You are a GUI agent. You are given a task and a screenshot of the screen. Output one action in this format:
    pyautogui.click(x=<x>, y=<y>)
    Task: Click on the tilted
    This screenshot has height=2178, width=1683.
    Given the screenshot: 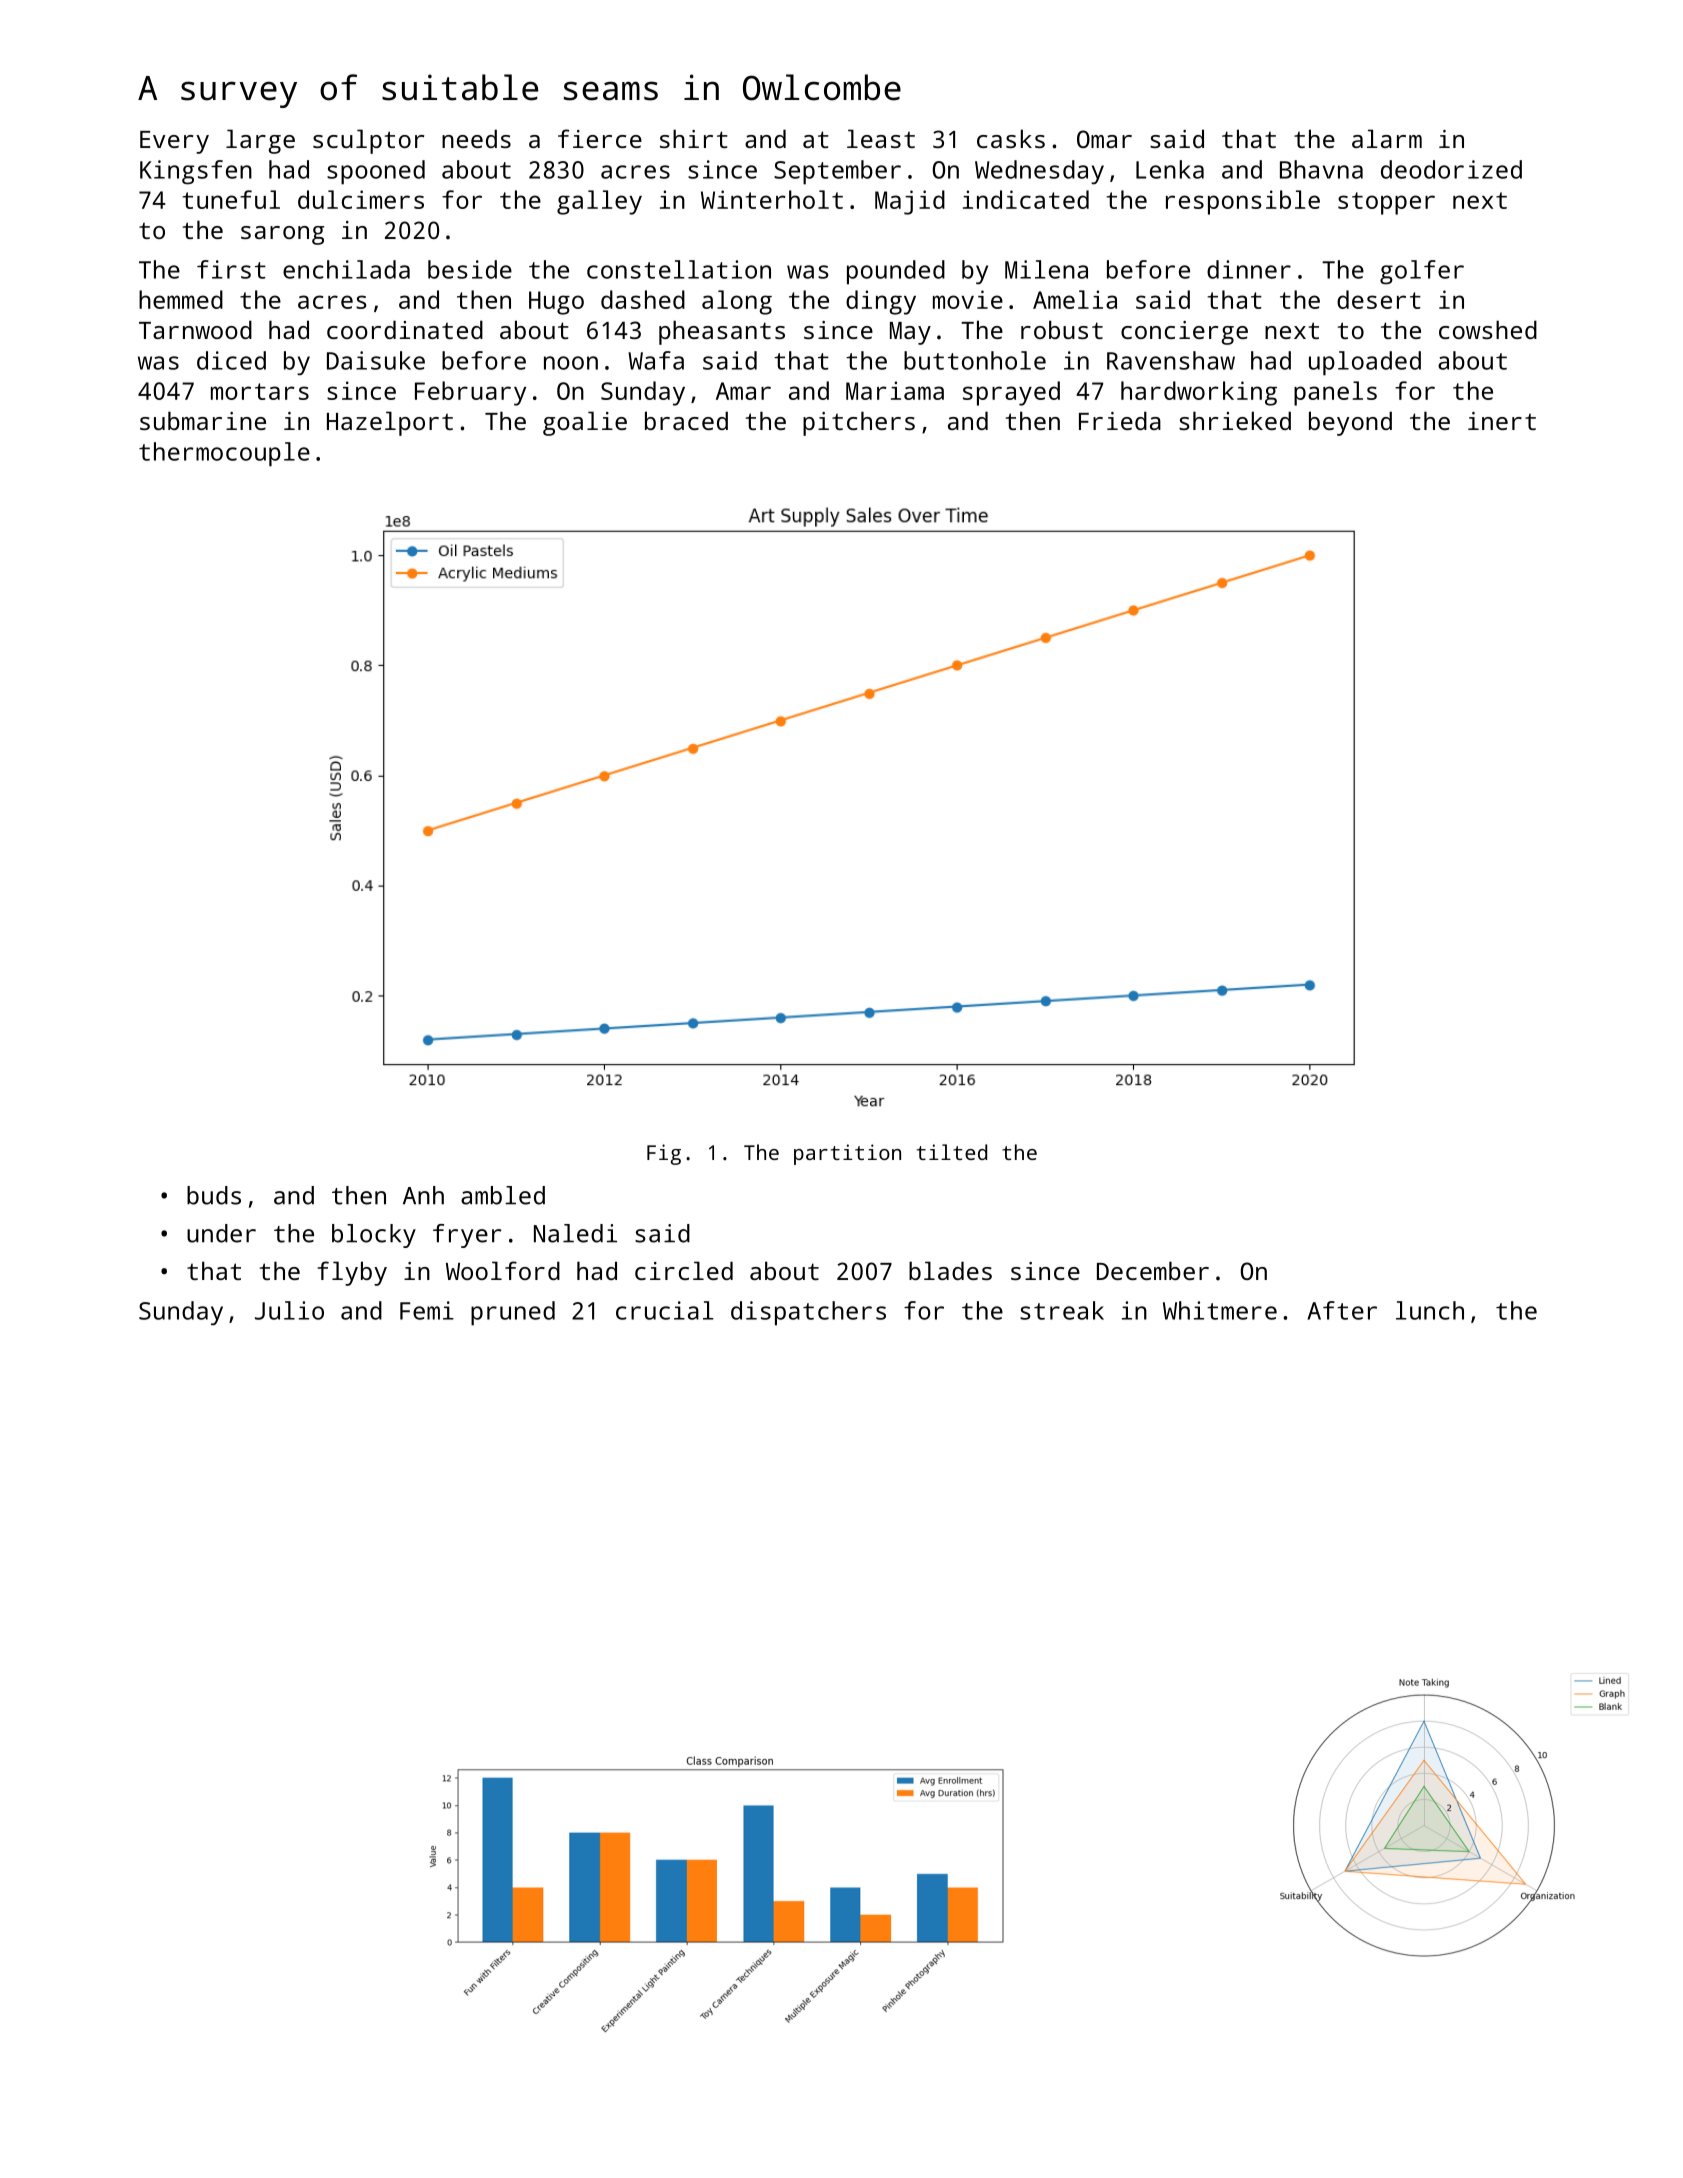 What is the action you would take?
    pyautogui.click(x=952, y=1152)
